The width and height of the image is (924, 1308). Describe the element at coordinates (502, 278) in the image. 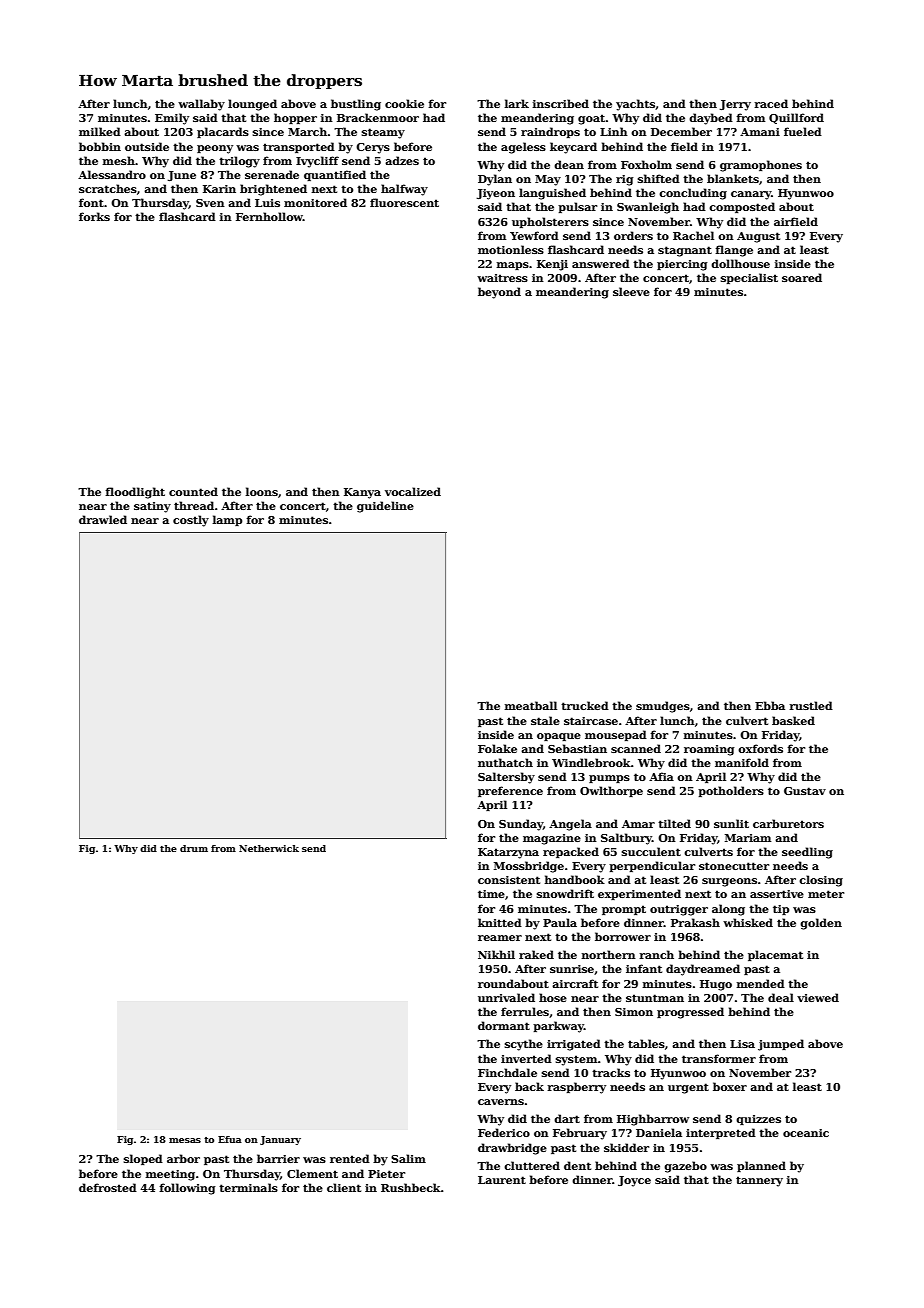

I see `waitress` at that location.
